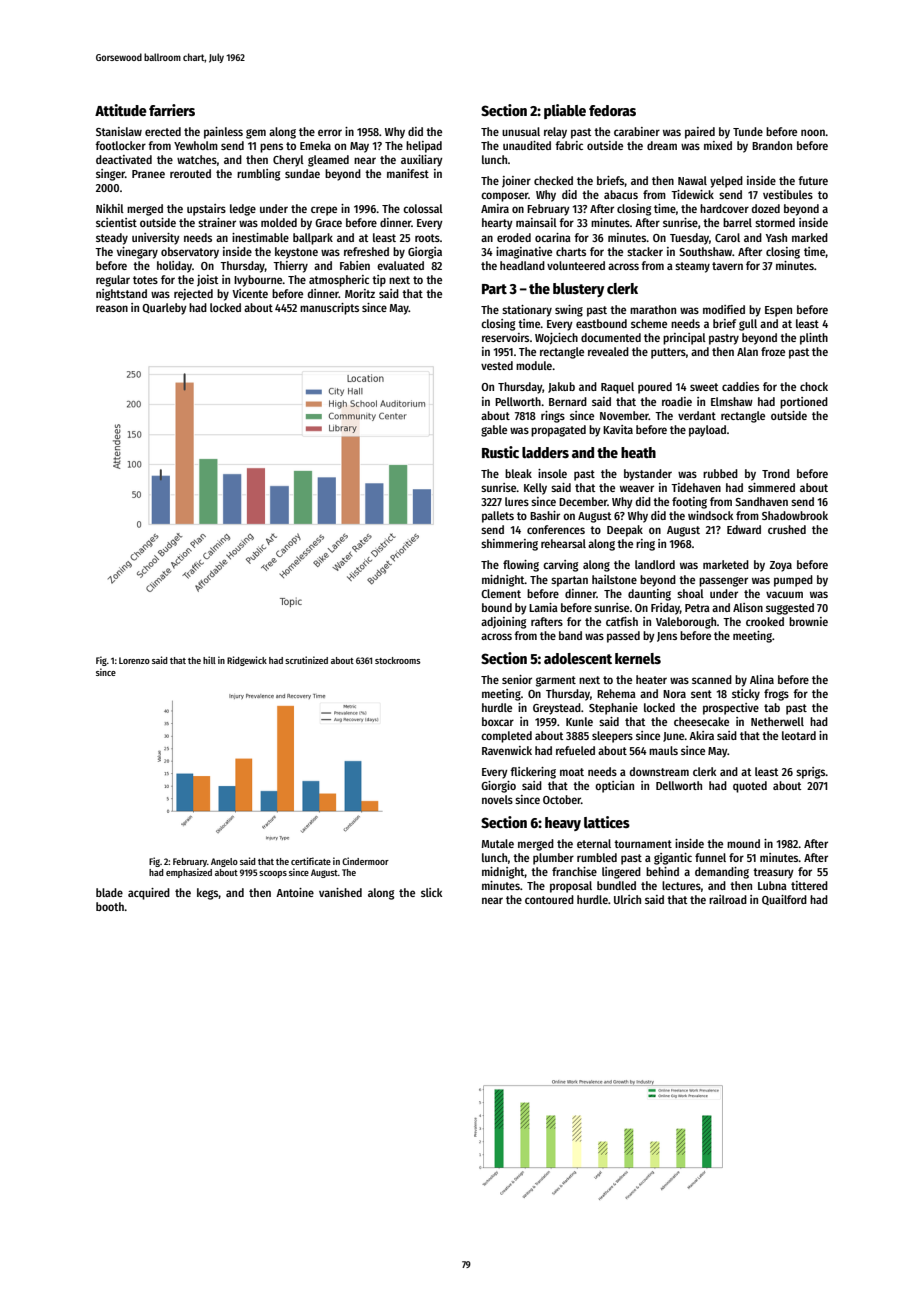  Describe the element at coordinates (112, 308) in the screenshot. I see `reason` at that location.
